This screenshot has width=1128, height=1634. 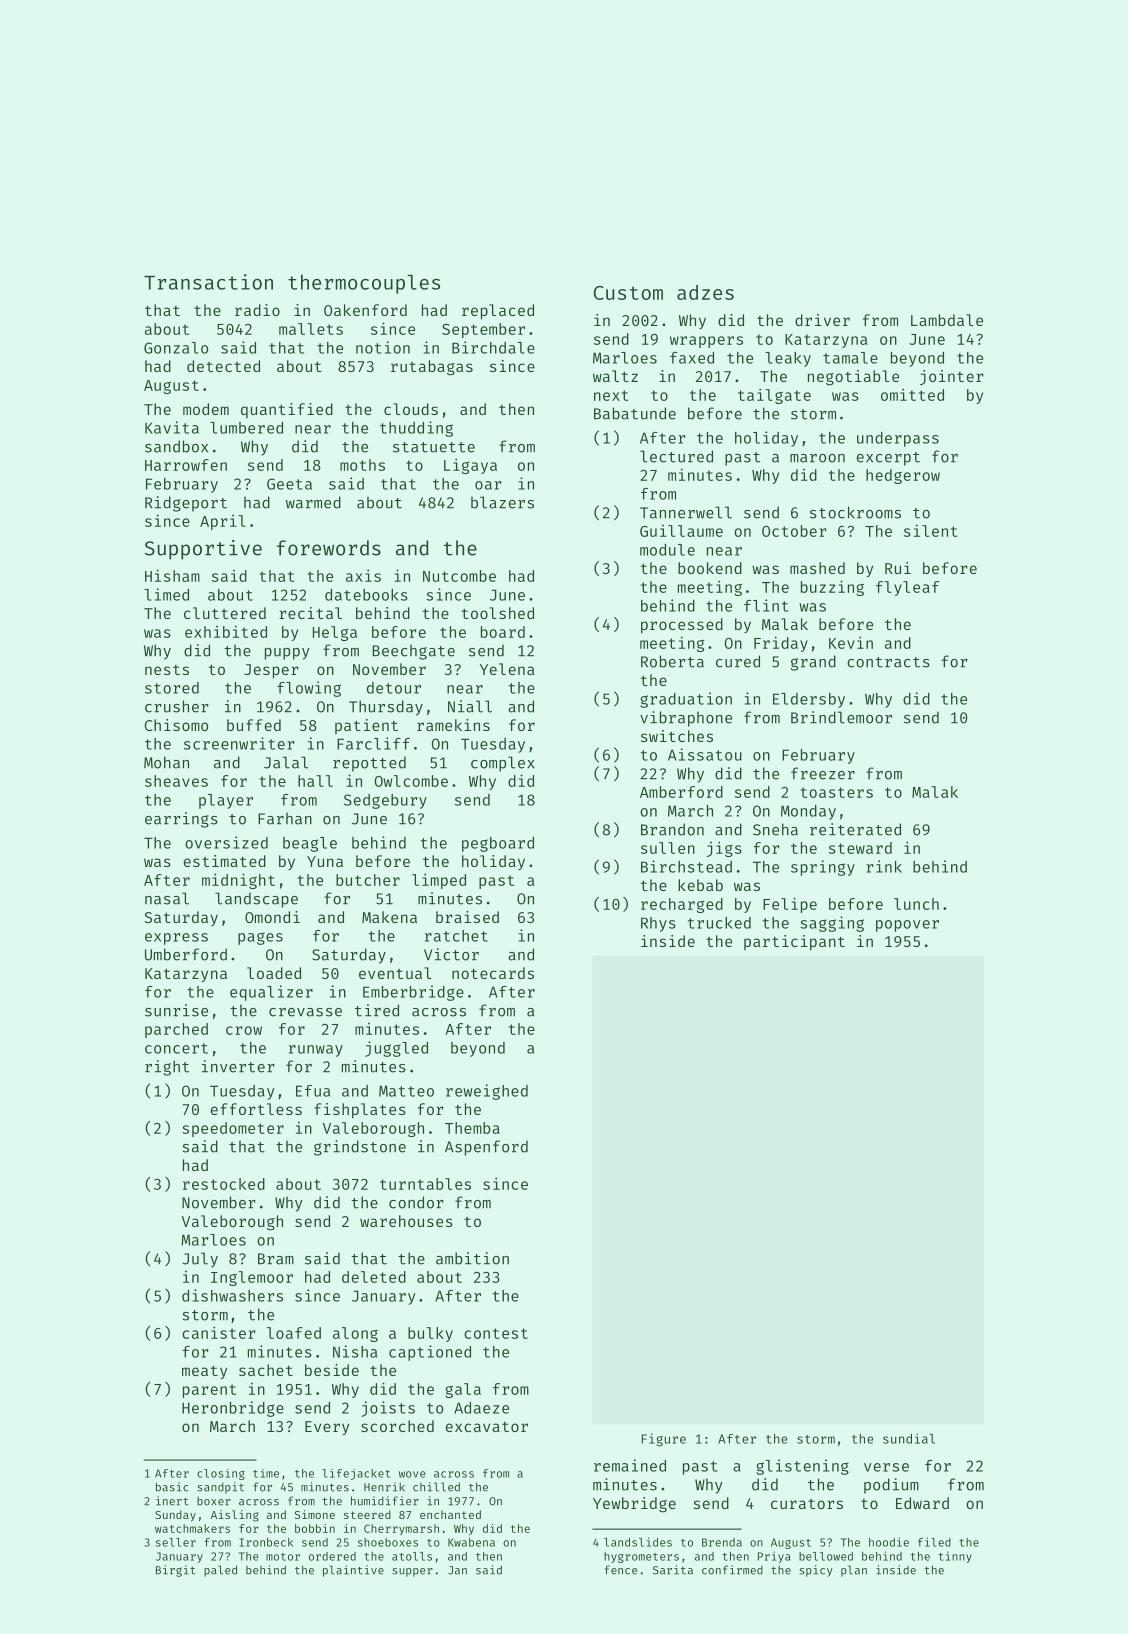 What do you see at coordinates (309, 689) in the screenshot?
I see `flowing` at bounding box center [309, 689].
